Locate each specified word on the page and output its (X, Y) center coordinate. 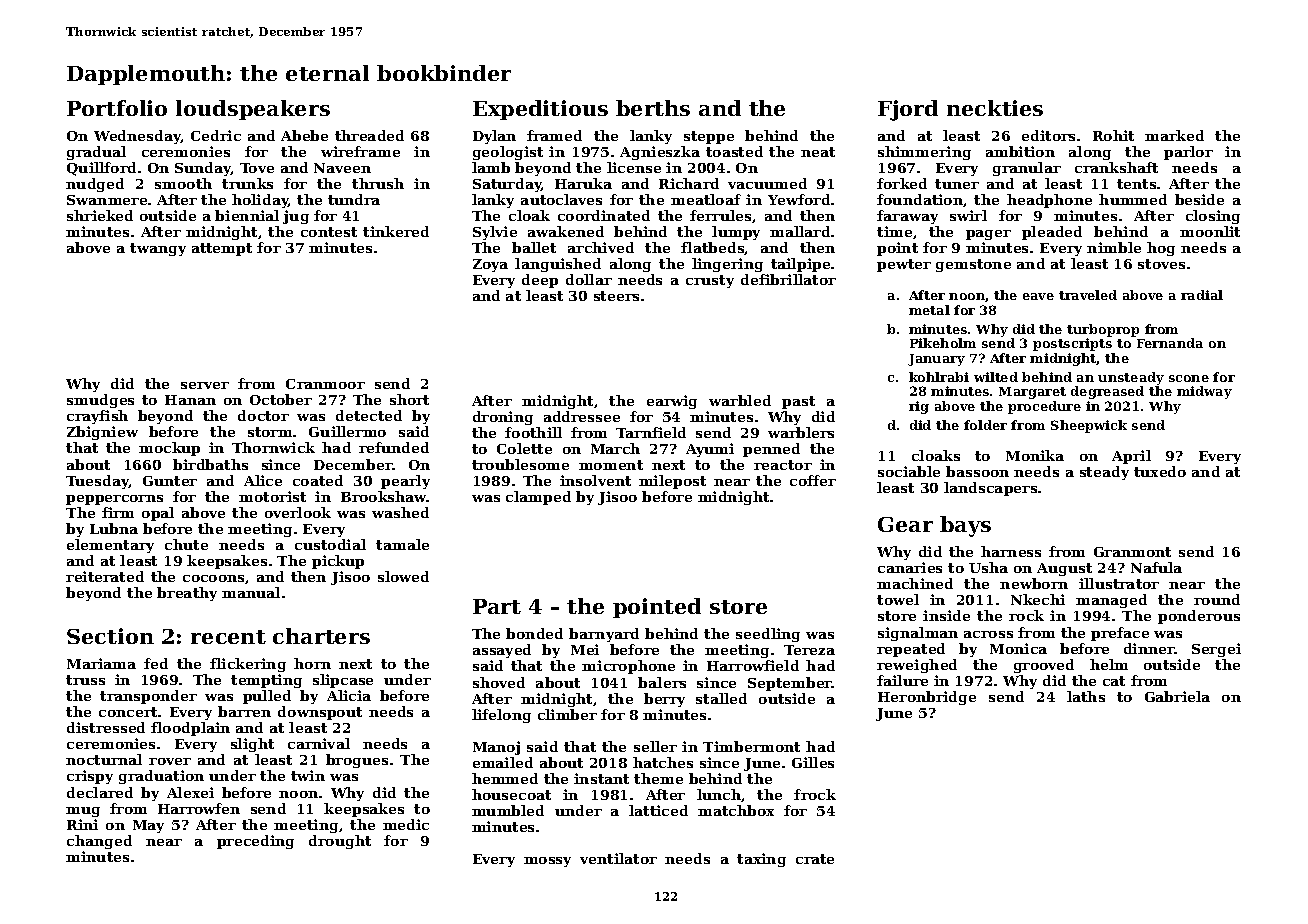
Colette (524, 448)
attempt (222, 249)
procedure (1044, 407)
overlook (298, 512)
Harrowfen (199, 808)
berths (653, 108)
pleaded (1052, 233)
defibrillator (788, 279)
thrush (378, 183)
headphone (1049, 201)
